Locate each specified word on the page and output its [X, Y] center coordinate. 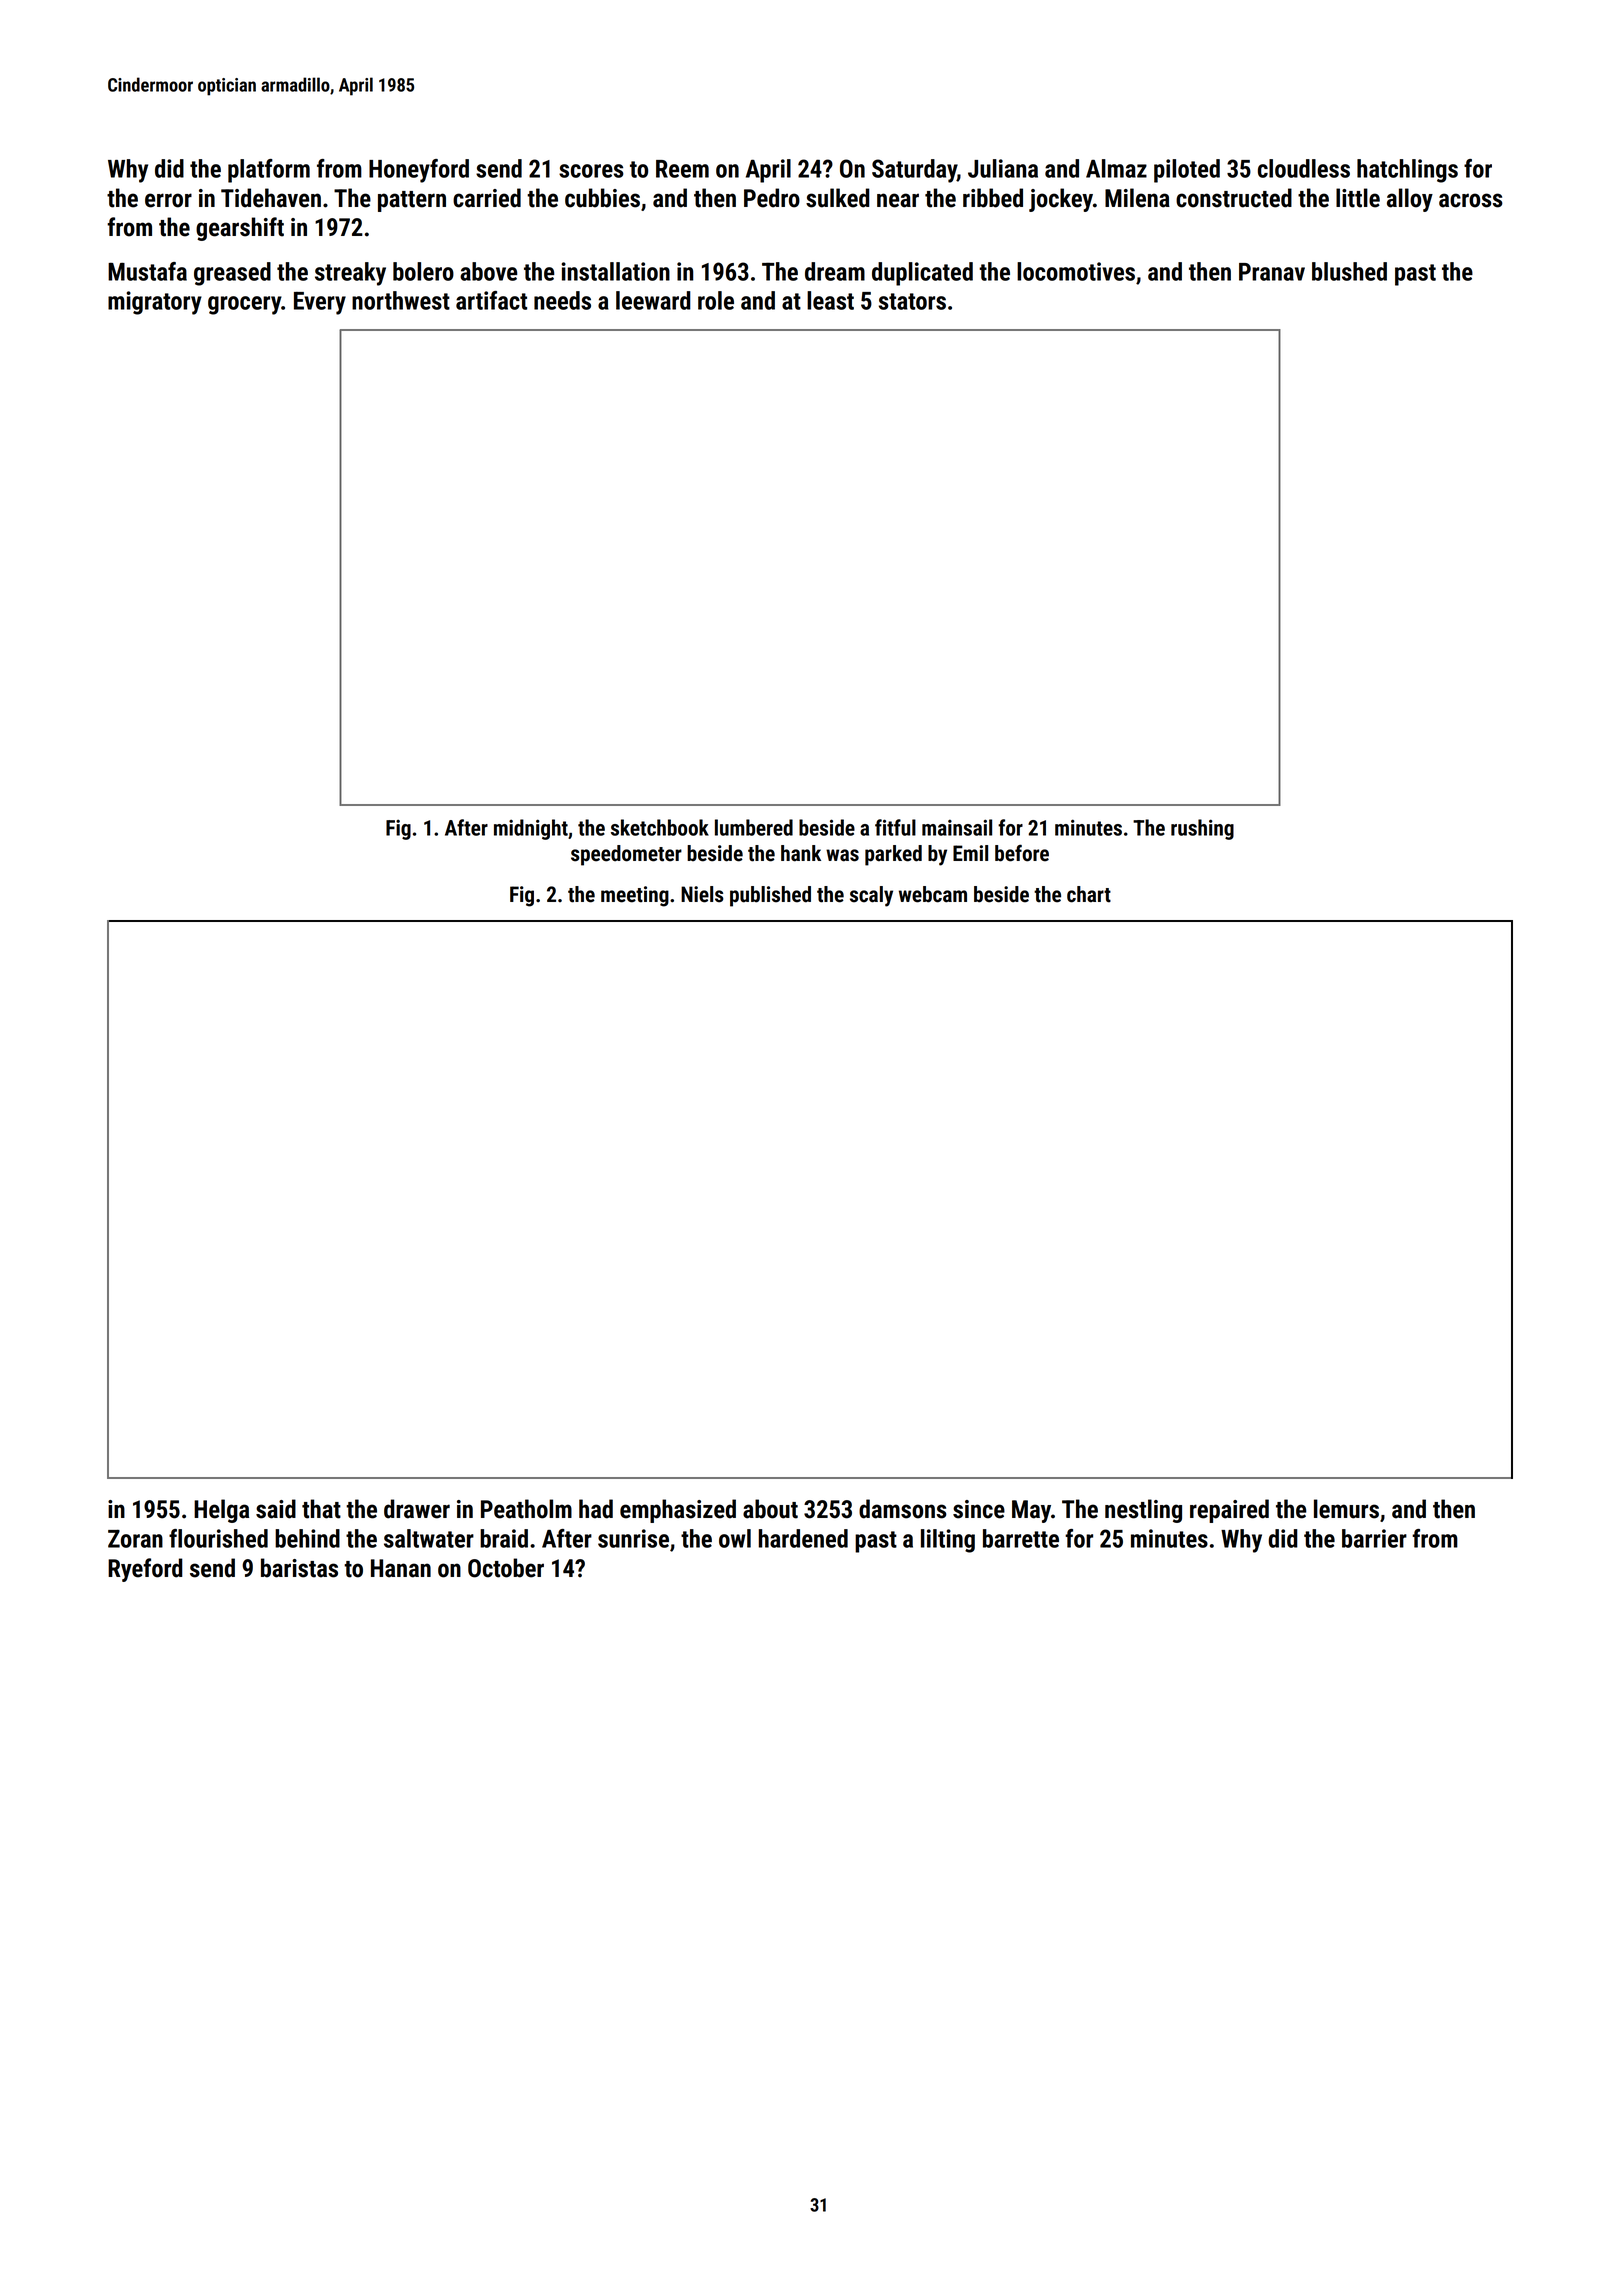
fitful [895, 827]
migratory [155, 303]
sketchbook [660, 827]
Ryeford [145, 1570]
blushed [1349, 271]
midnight [531, 829]
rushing [1202, 829]
